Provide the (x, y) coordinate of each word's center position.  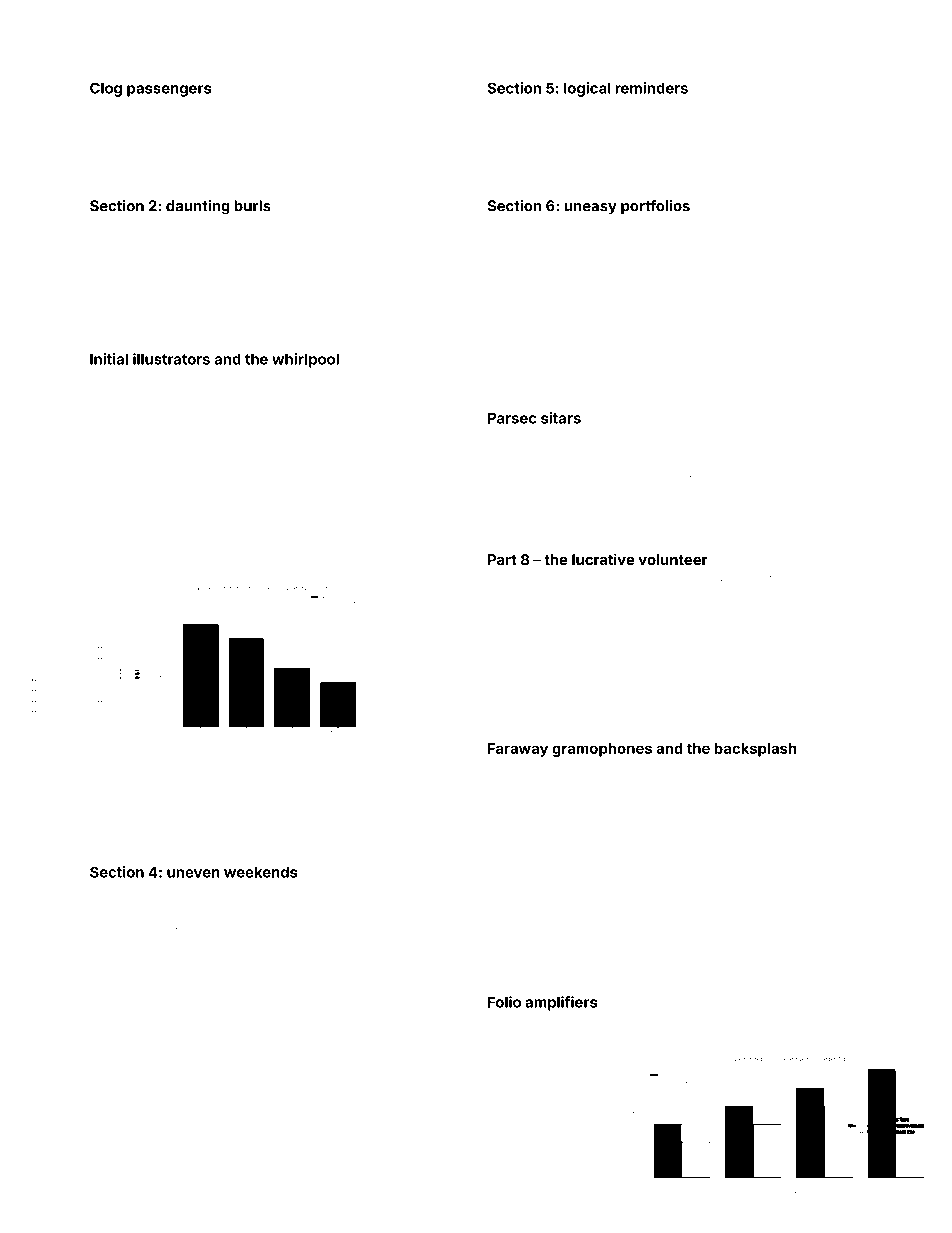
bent (144, 893)
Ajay (496, 651)
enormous (215, 1113)
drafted (525, 138)
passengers (169, 91)
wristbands (819, 716)
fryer (303, 434)
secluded (167, 492)
